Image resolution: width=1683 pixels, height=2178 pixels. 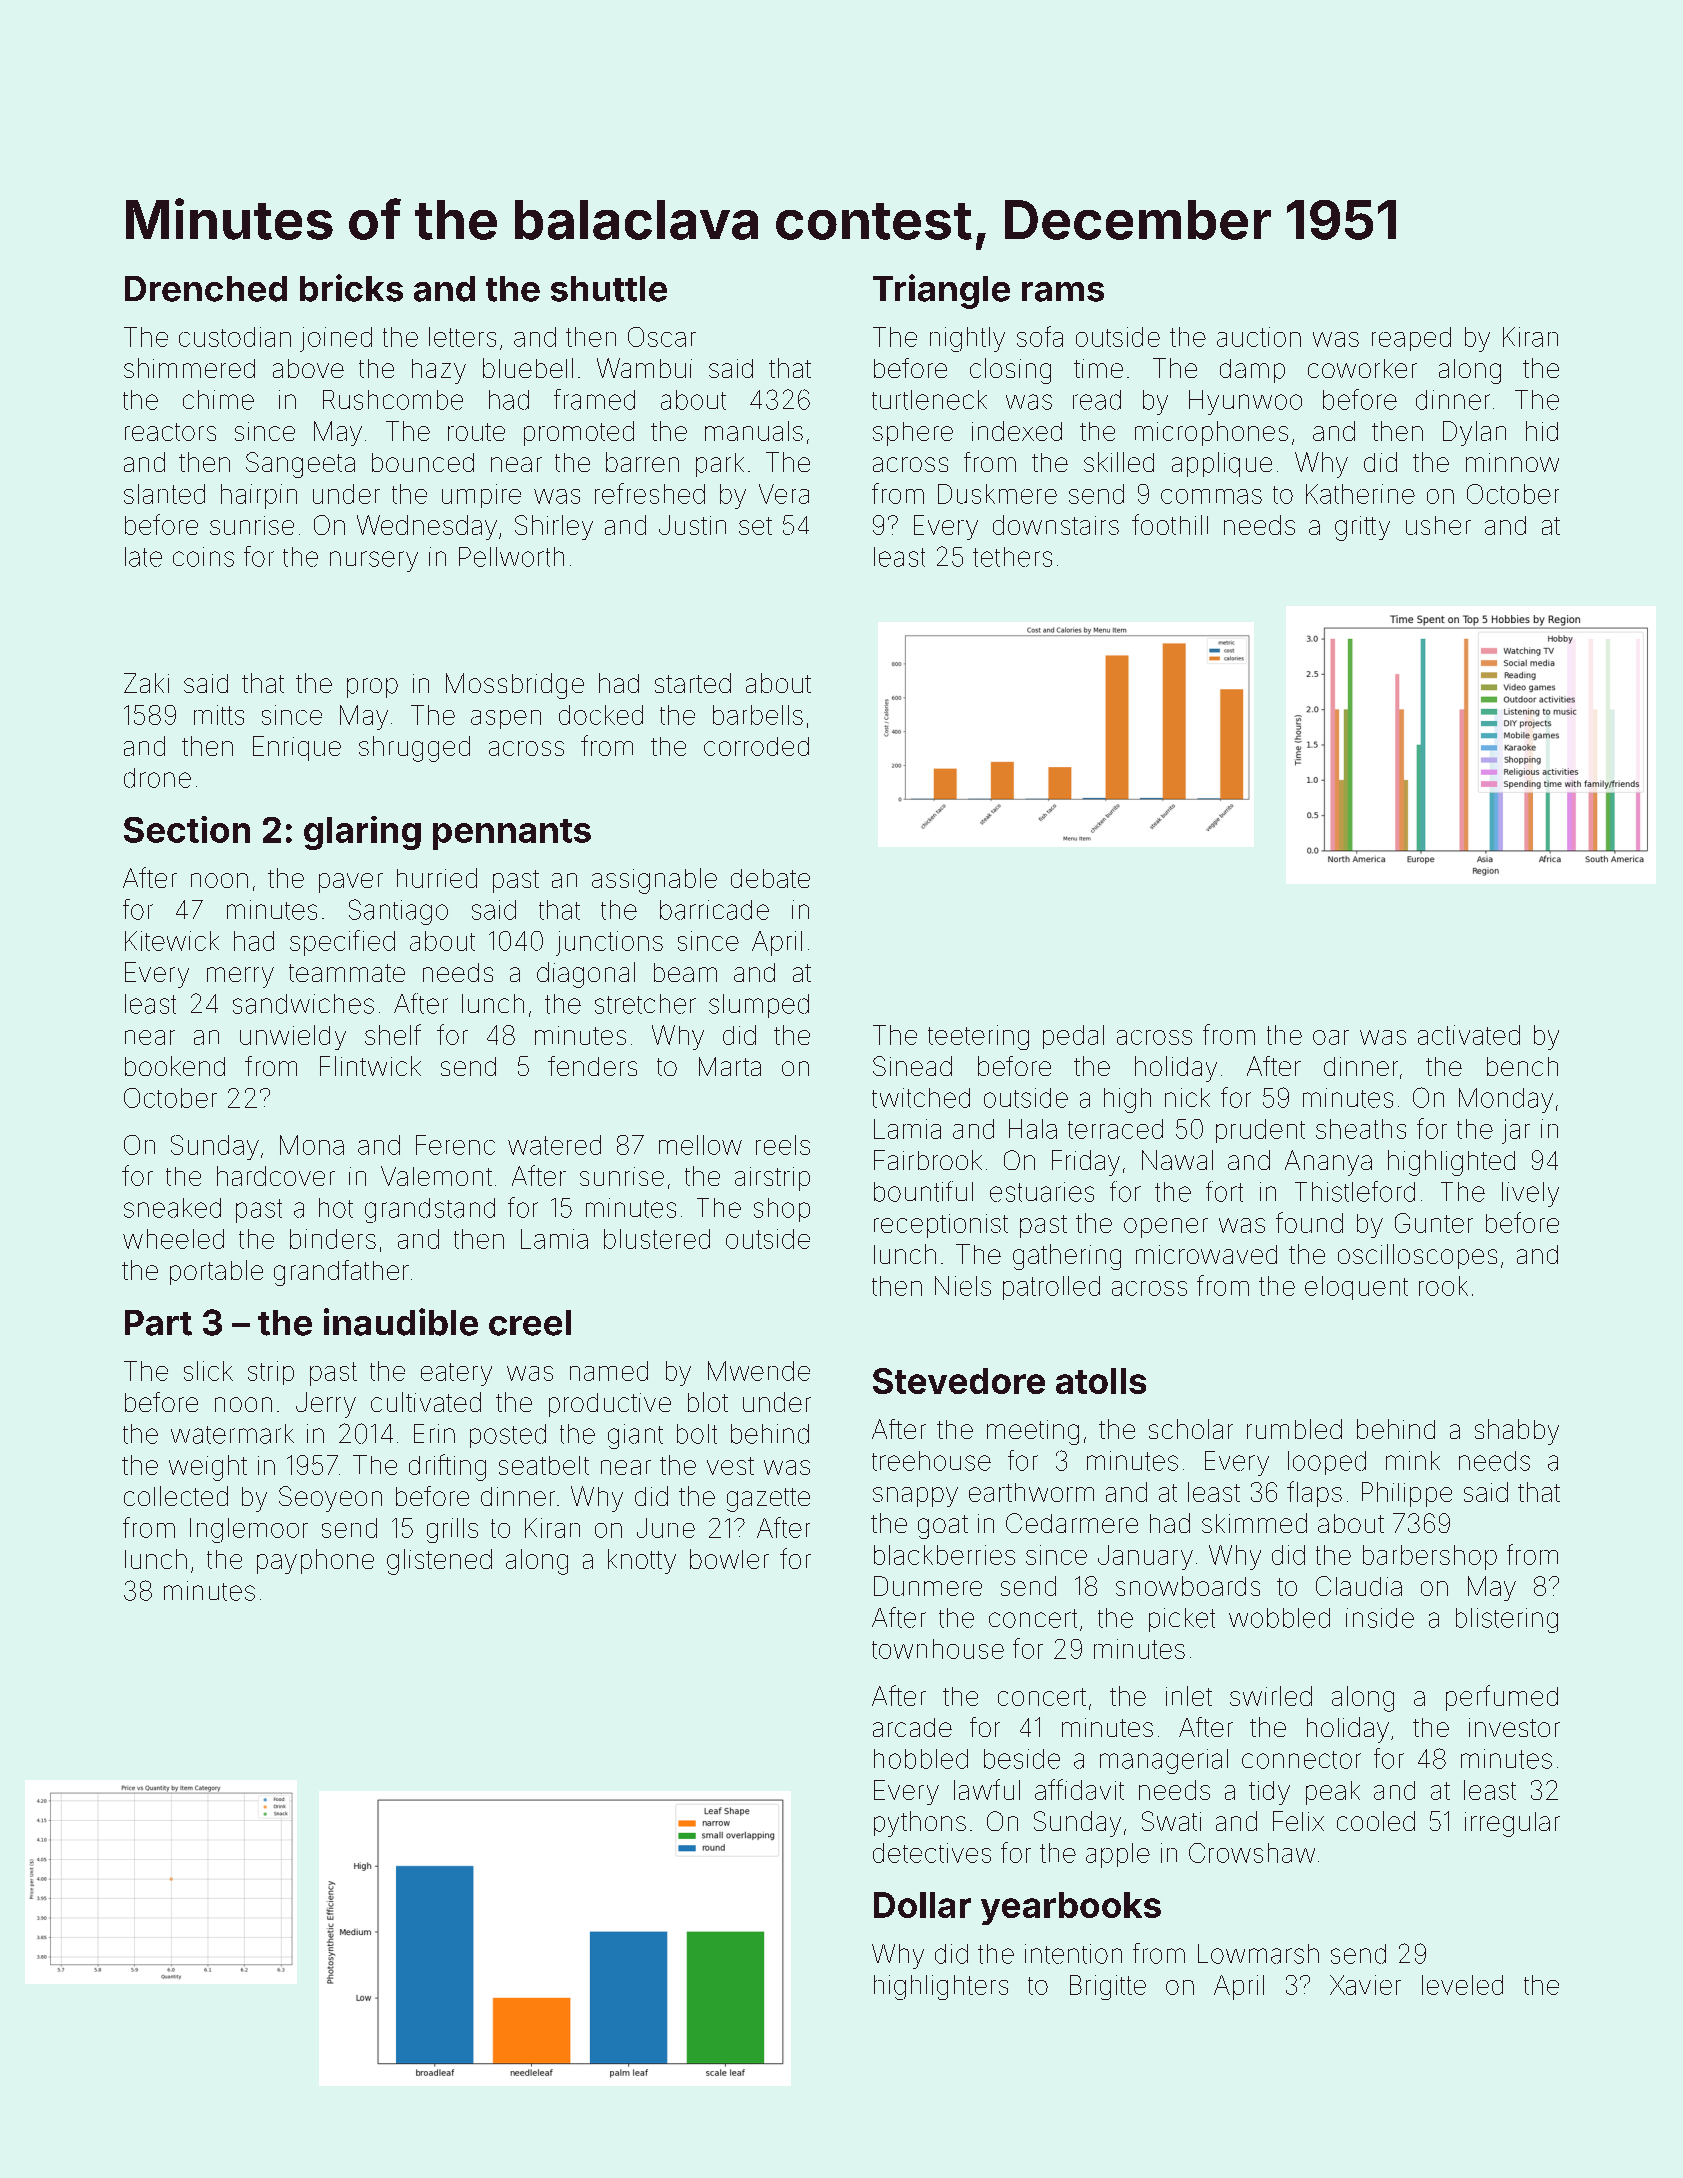 What do you see at coordinates (1022, 1759) in the page?
I see `beside` at bounding box center [1022, 1759].
